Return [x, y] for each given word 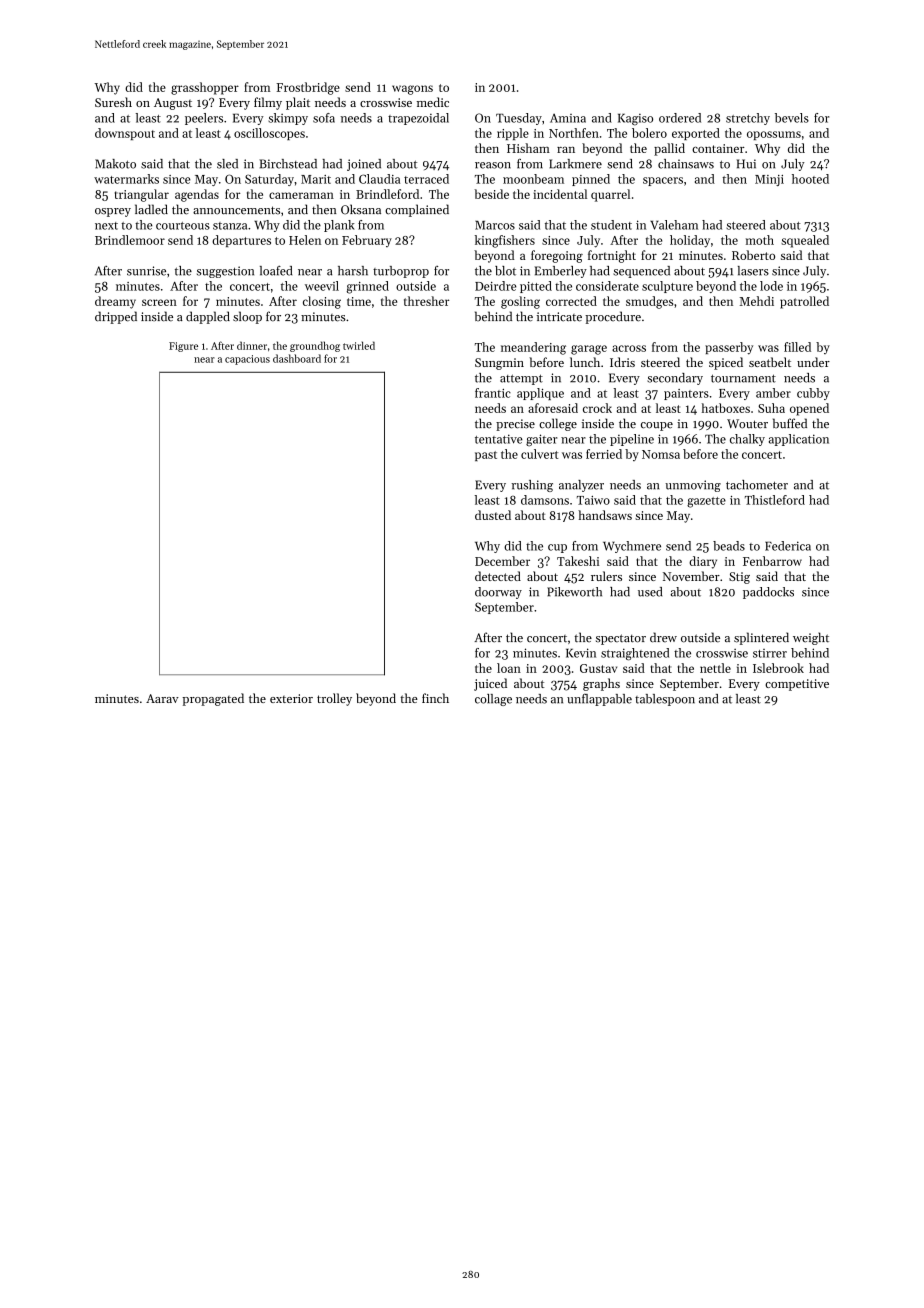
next [106, 226]
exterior [291, 698]
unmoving [693, 486]
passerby [729, 348]
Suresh [113, 102]
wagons [412, 90]
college [558, 424]
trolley [334, 699]
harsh [353, 271]
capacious [247, 360]
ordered [680, 118]
